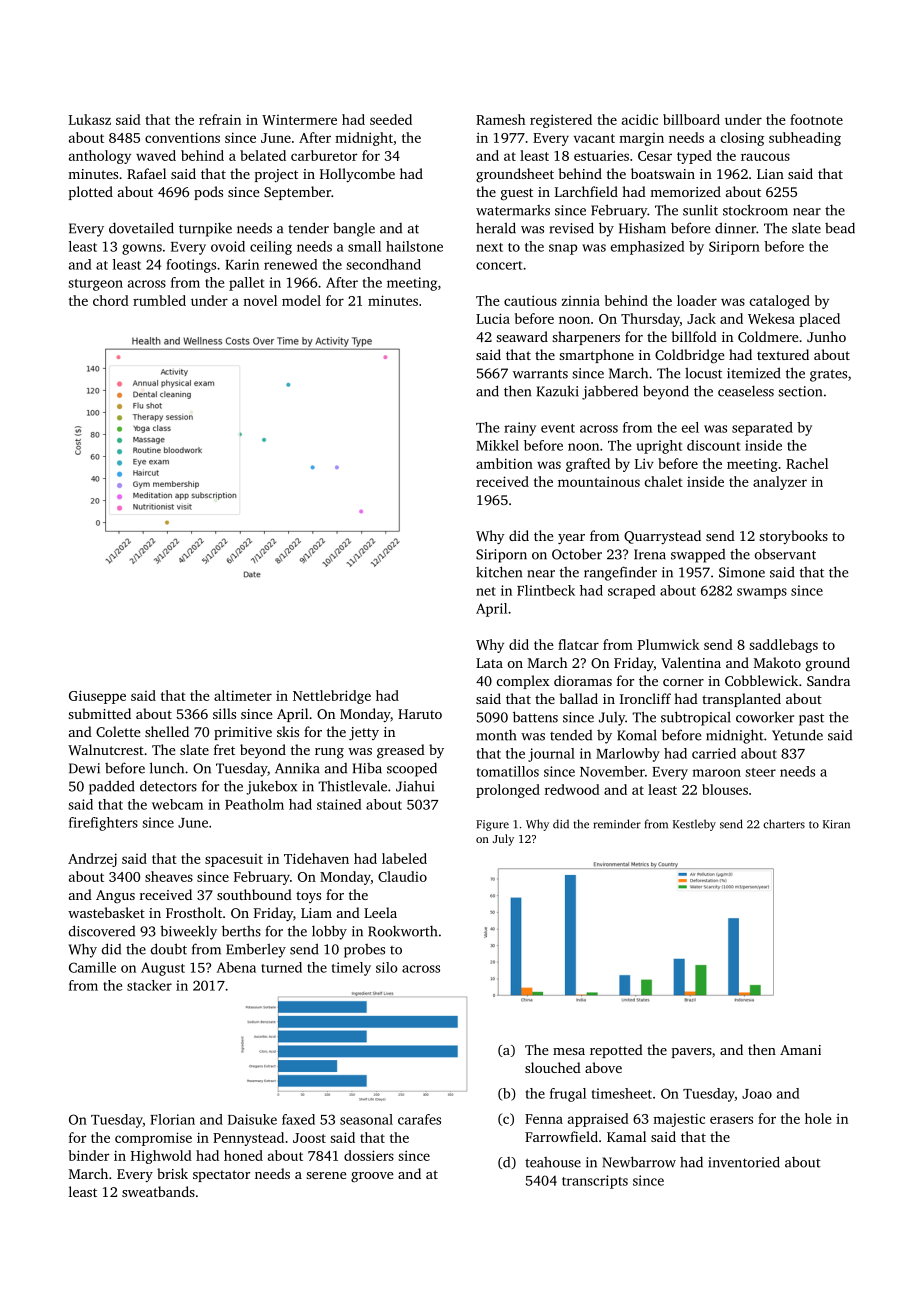 The height and width of the screenshot is (1308, 924). Describe the element at coordinates (99, 713) in the screenshot. I see `submitted` at that location.
